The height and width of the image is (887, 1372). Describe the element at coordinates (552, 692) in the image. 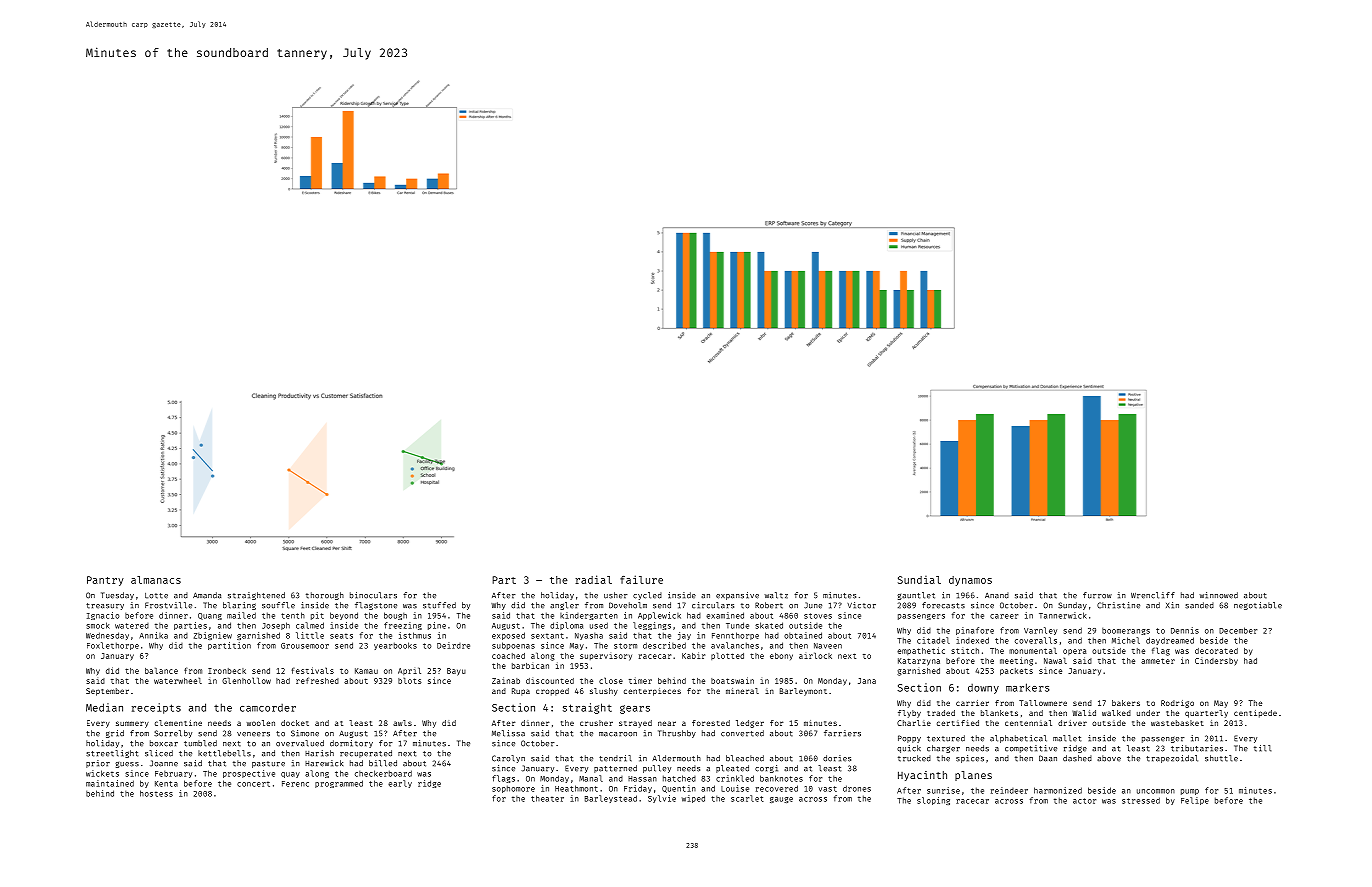

I see `cropped` at that location.
